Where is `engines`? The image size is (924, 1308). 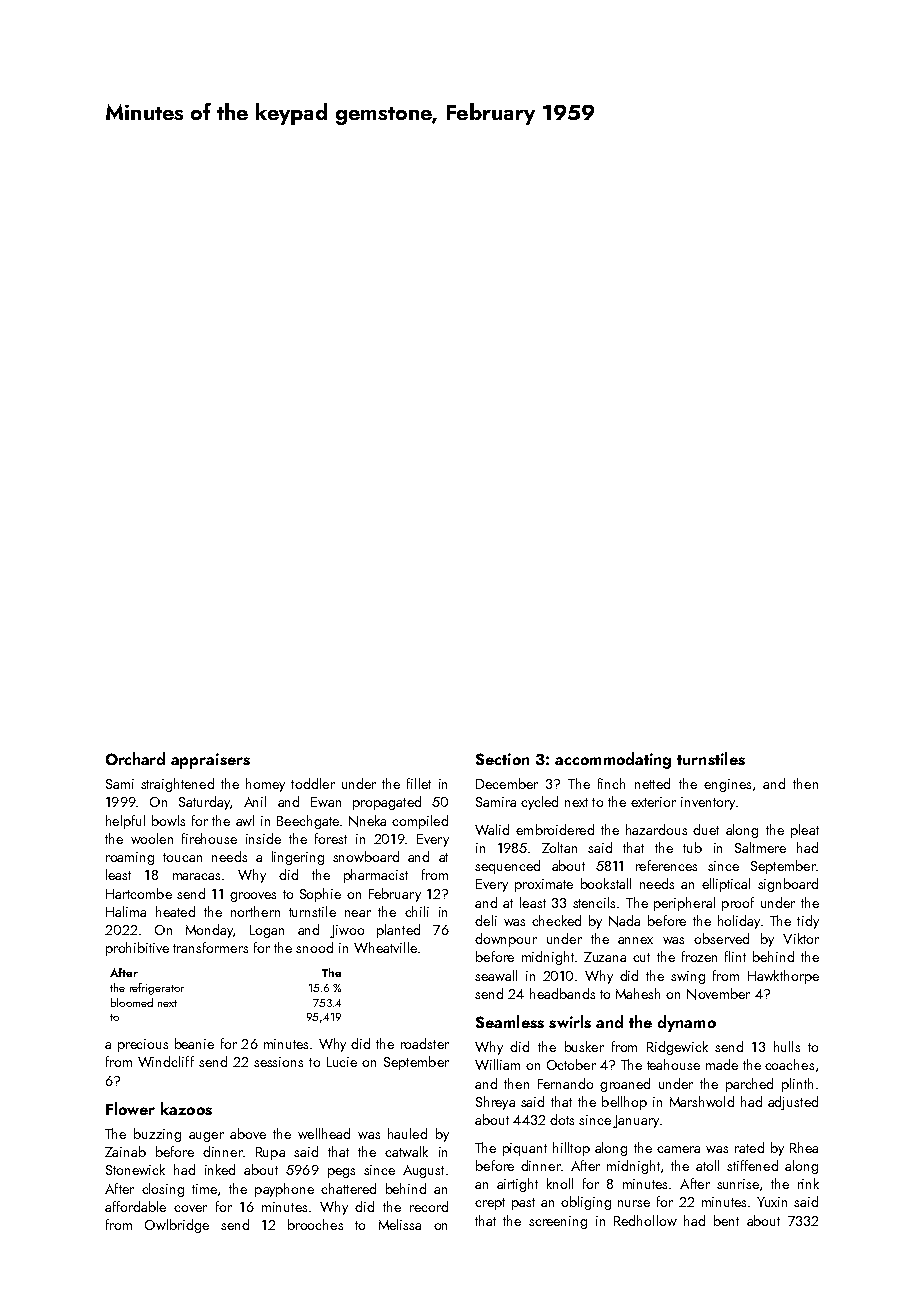 engines is located at coordinates (727, 785).
